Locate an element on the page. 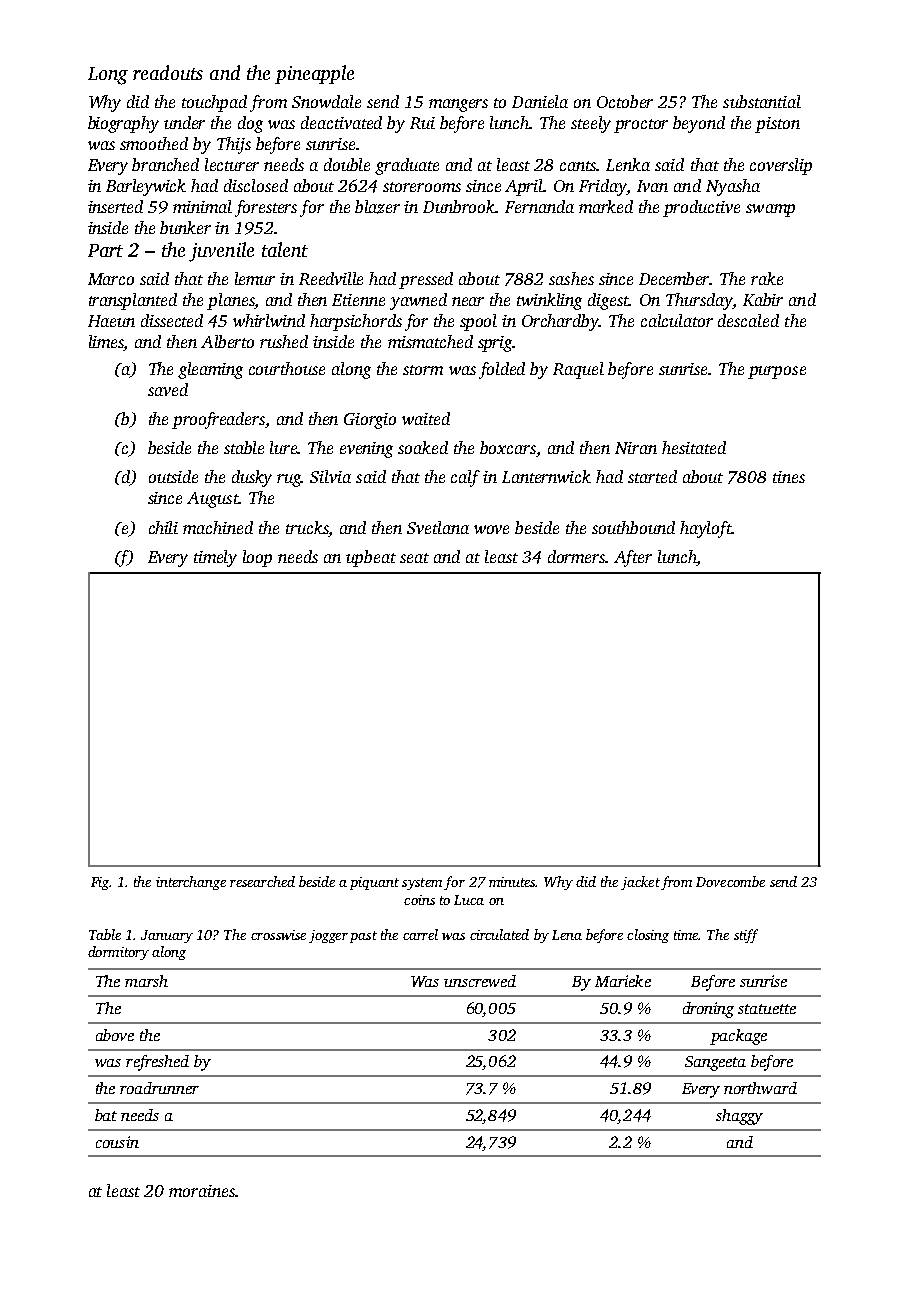 Image resolution: width=908 pixels, height=1316 pixels. readouts is located at coordinates (168, 72).
